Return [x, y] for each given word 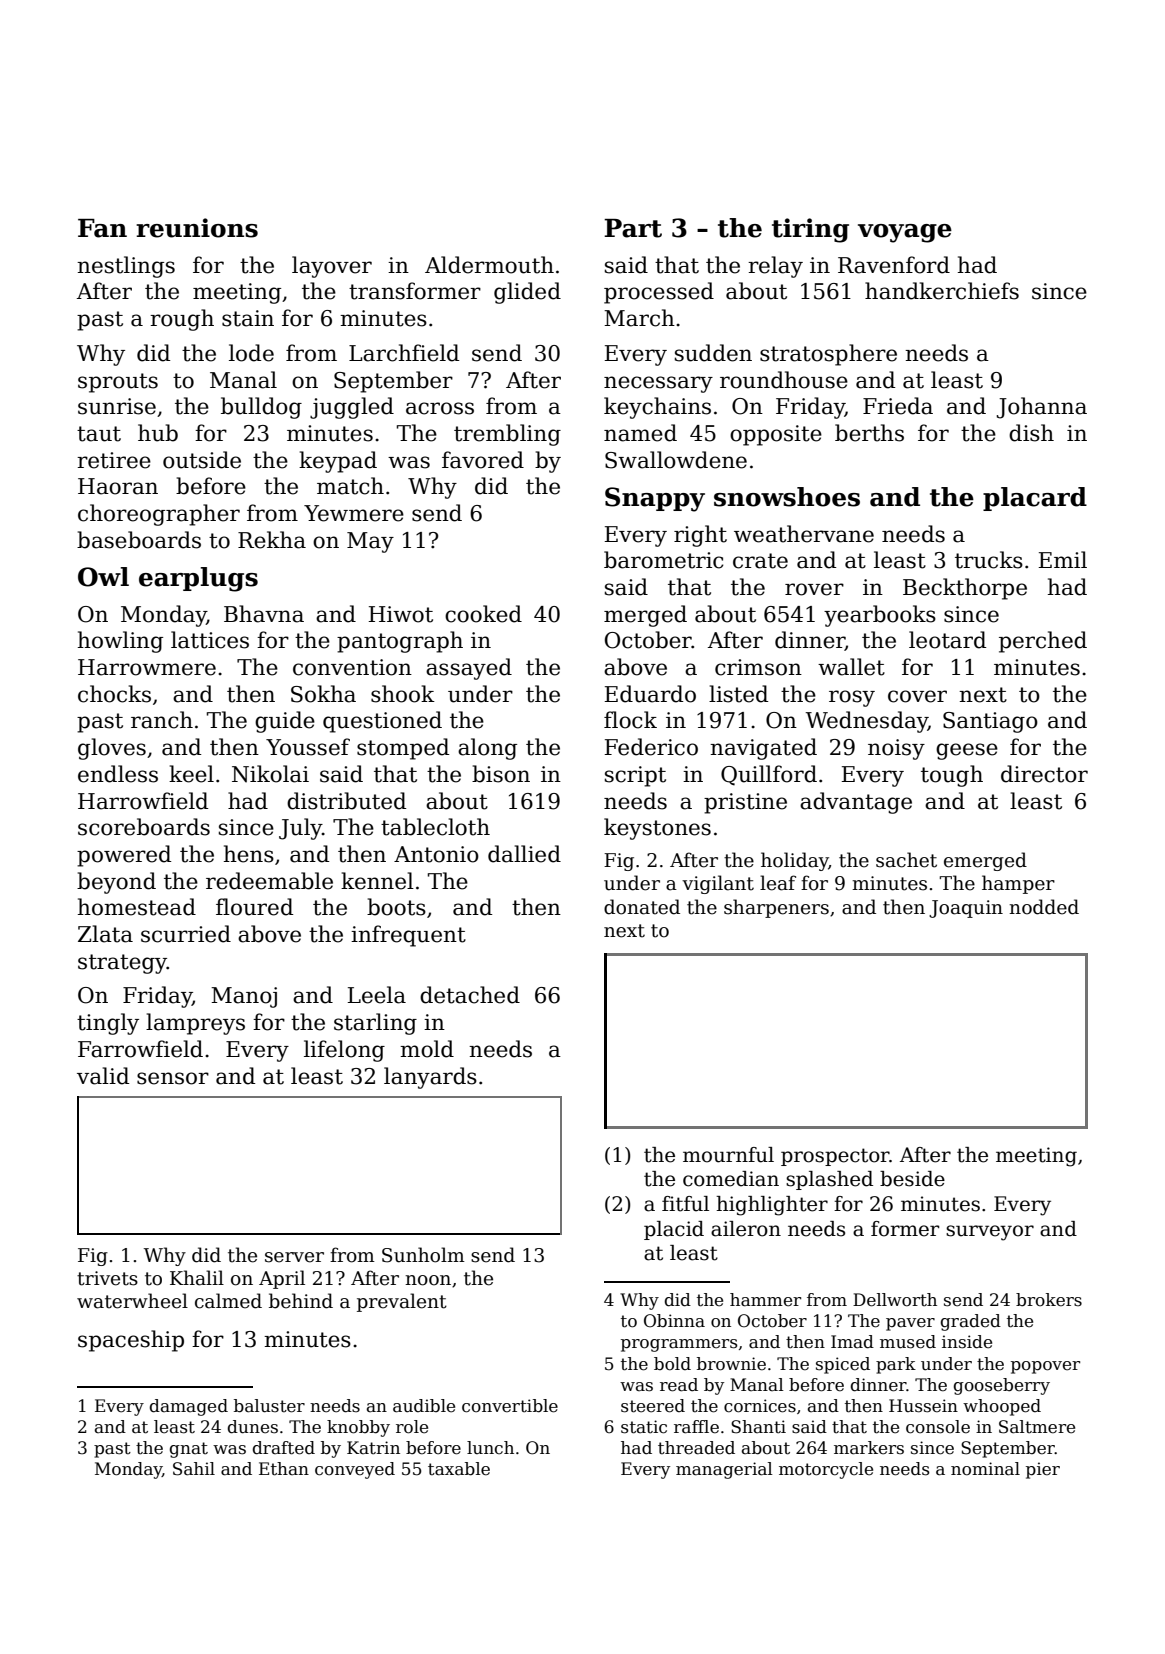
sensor [173, 1078]
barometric [663, 560]
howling [120, 642]
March [639, 318]
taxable [459, 1469]
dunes [253, 1427]
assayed [469, 669]
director [1044, 774]
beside [912, 1179]
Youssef [308, 747]
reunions [197, 228]
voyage [905, 233]
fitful [685, 1204]
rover [814, 589]
